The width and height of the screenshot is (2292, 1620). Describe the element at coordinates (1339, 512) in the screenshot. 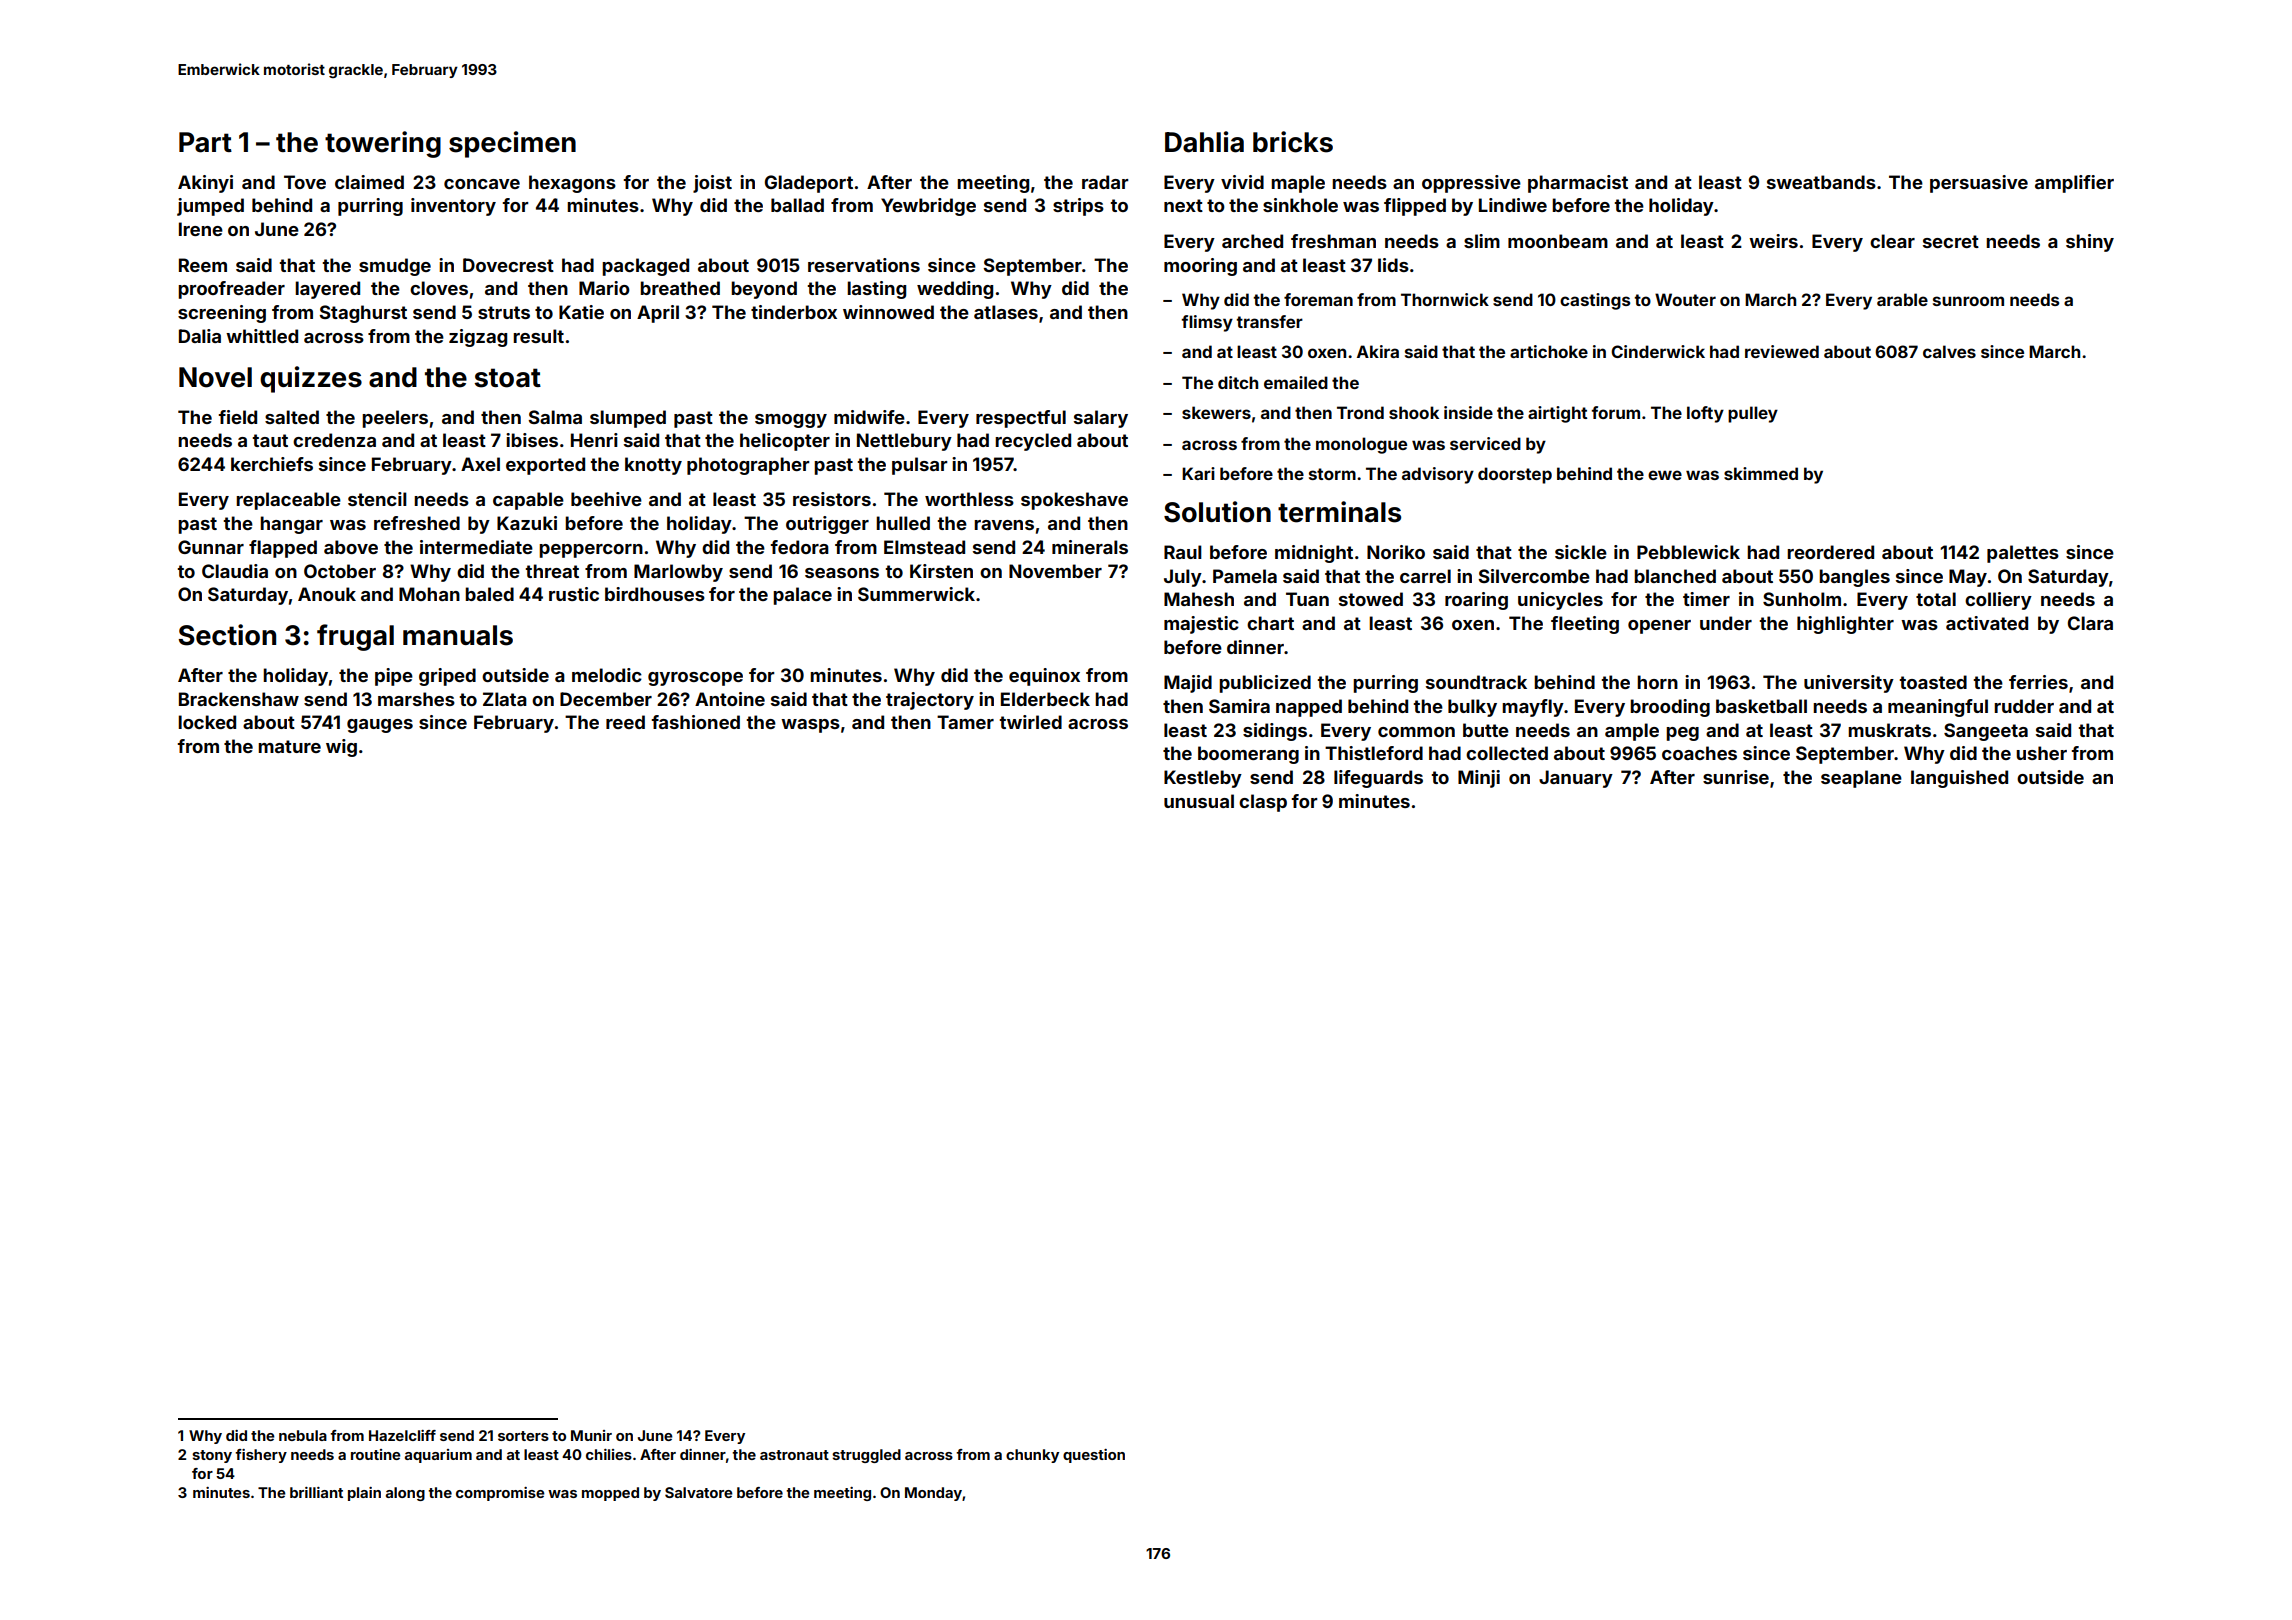

I see `terminals` at that location.
